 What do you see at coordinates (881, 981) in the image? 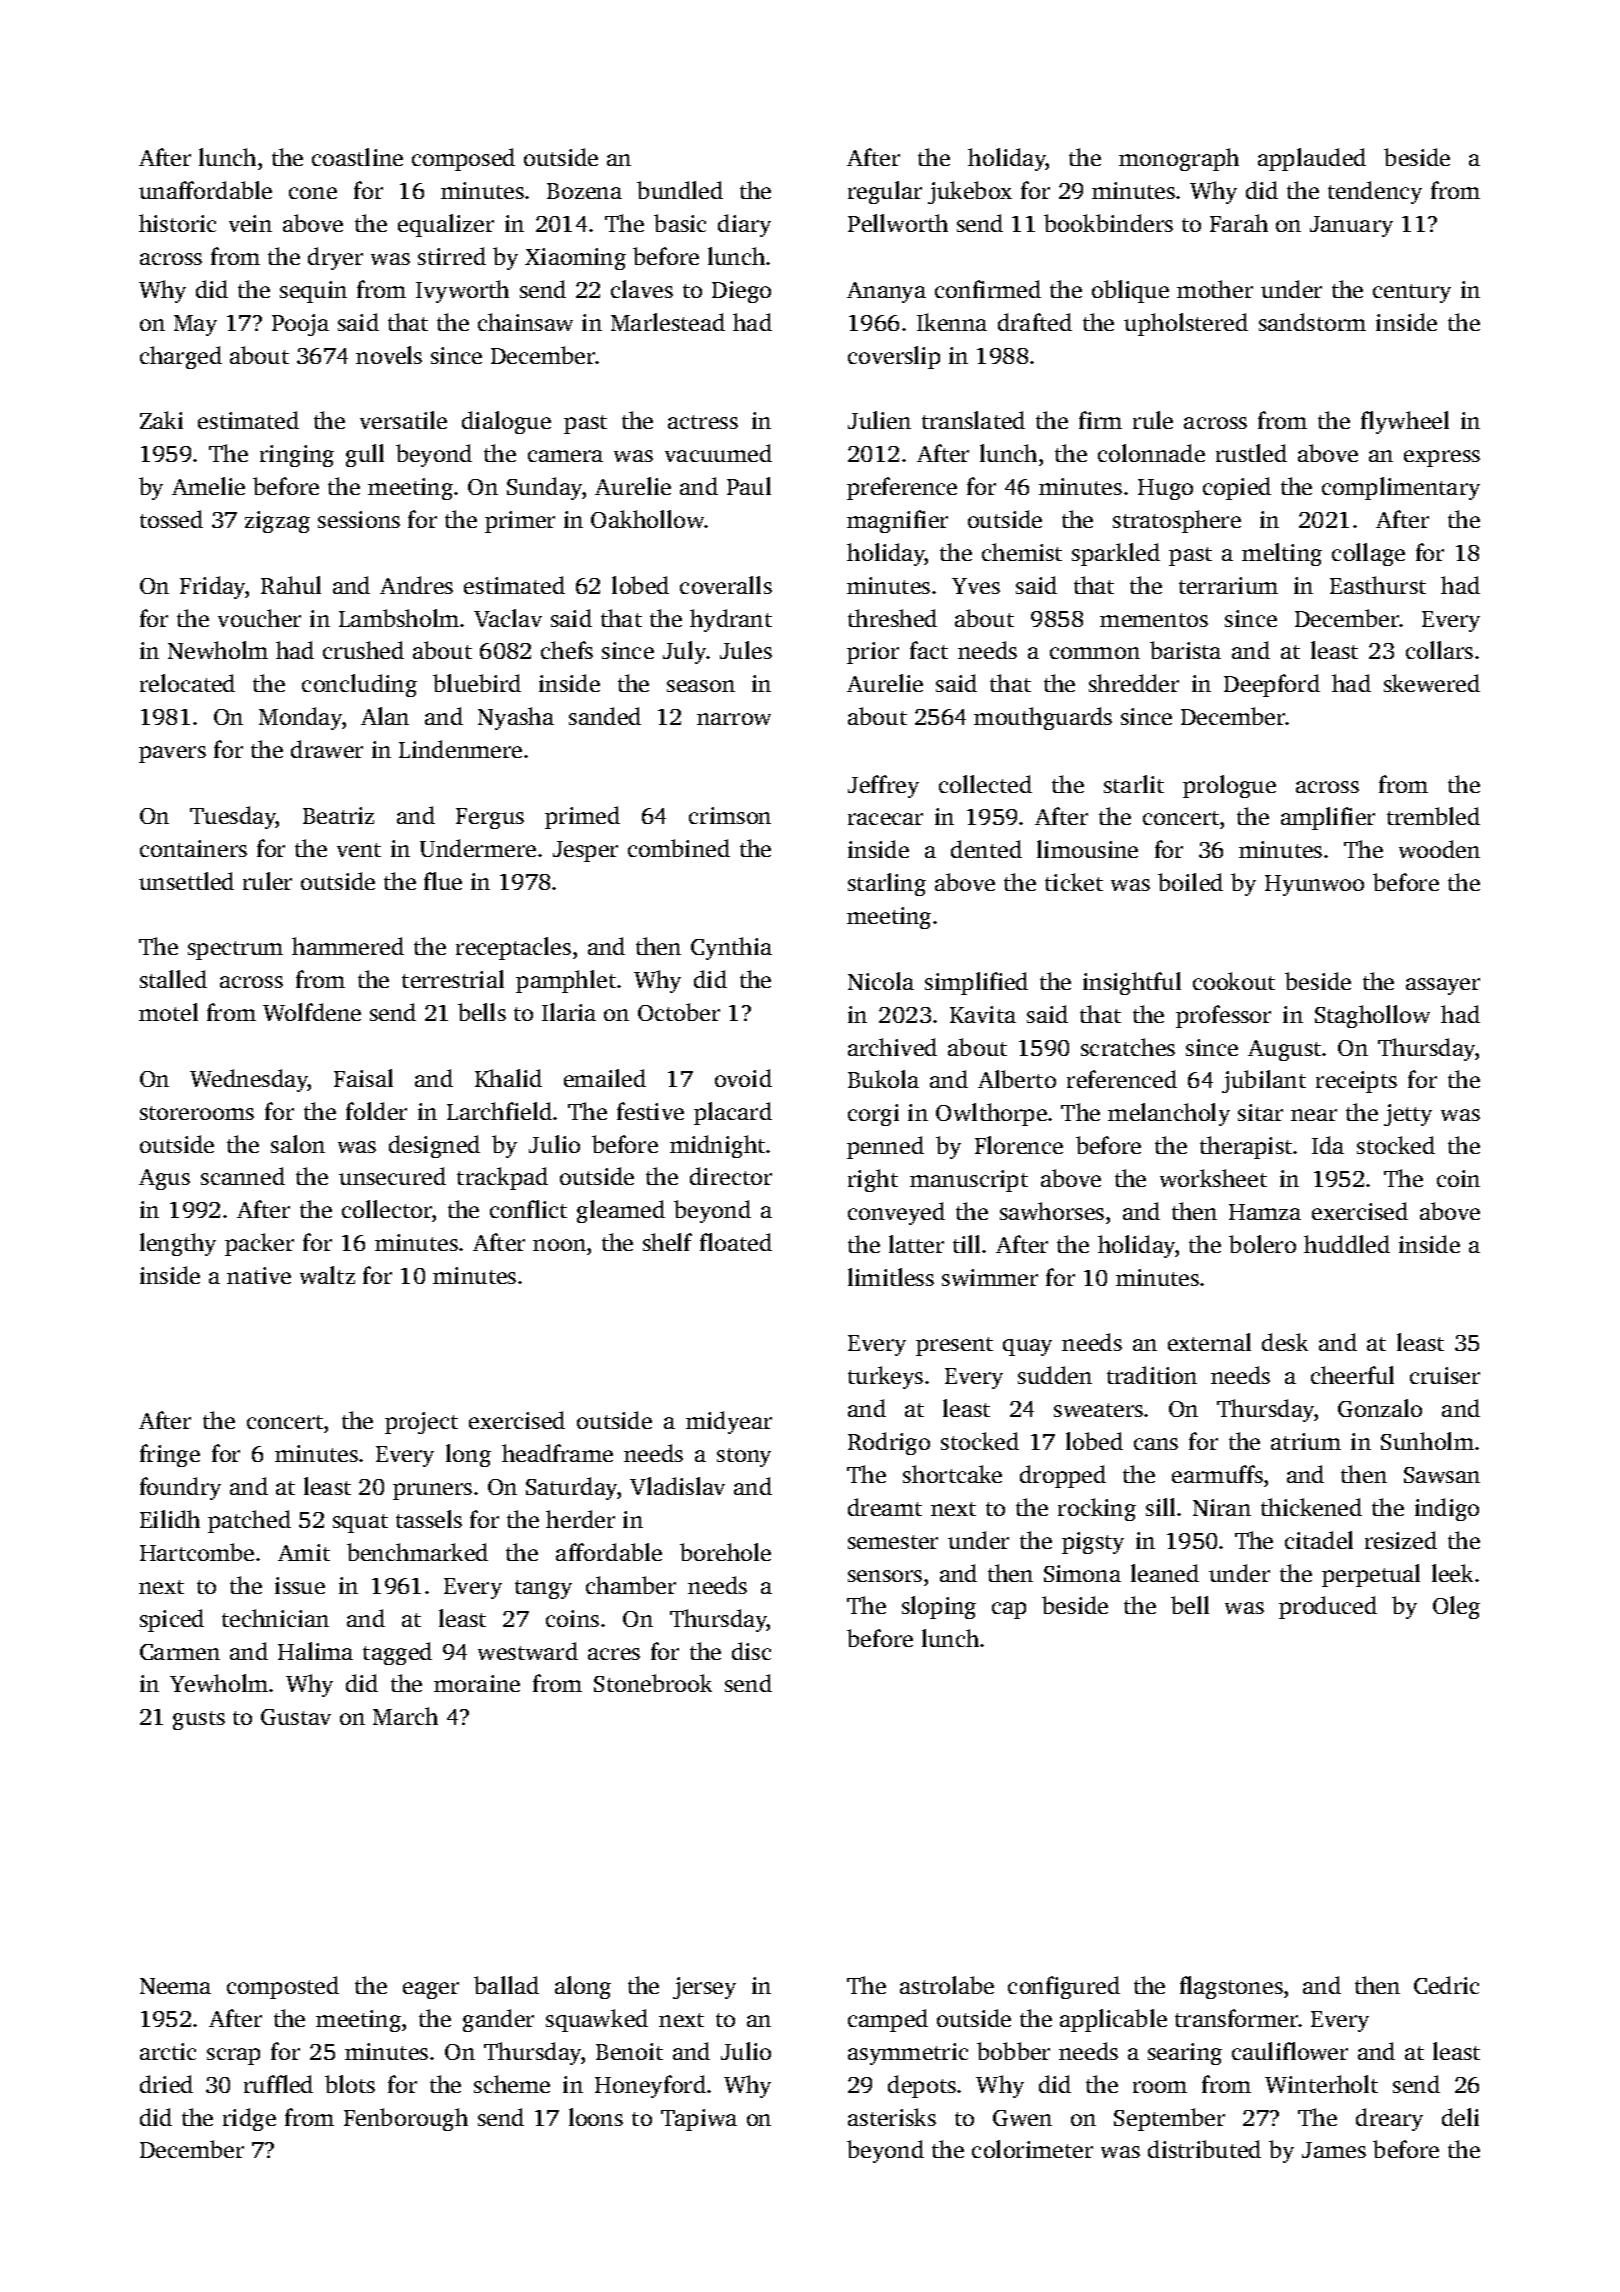
I see `Nicola` at bounding box center [881, 981].
